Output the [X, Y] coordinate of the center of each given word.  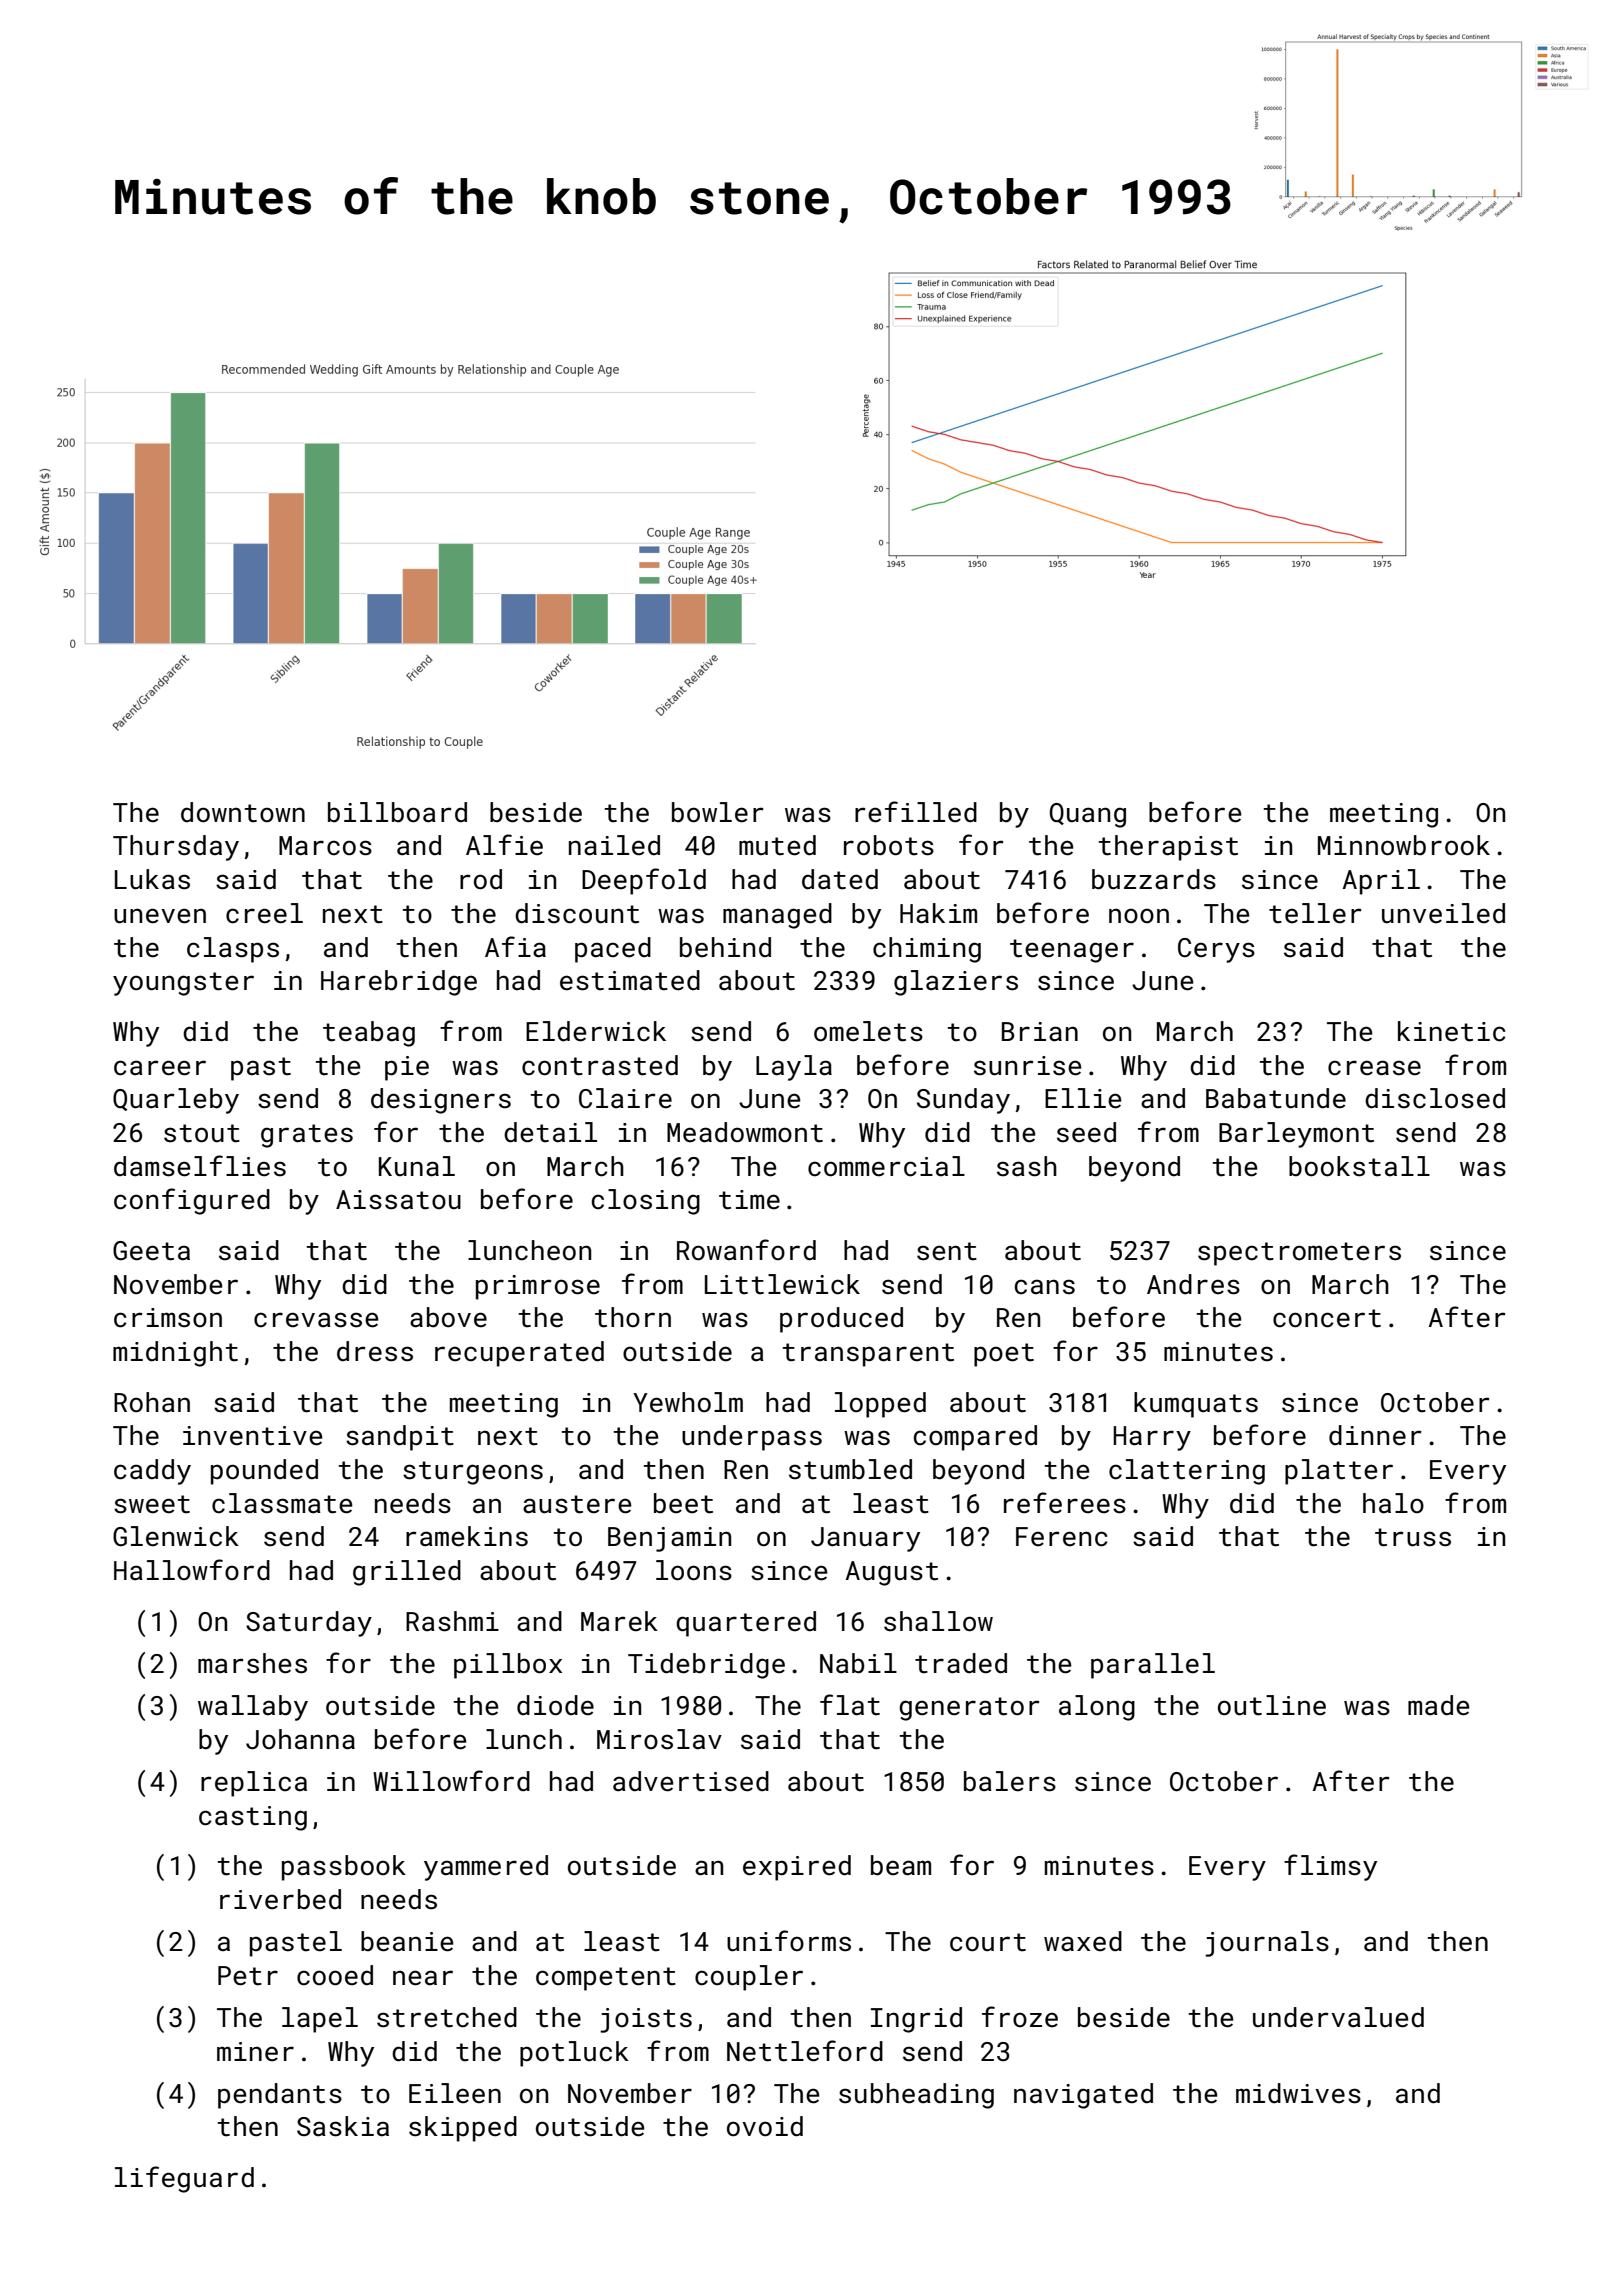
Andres [1193, 1284]
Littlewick [782, 1284]
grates [307, 1136]
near [423, 1978]
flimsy [1330, 1867]
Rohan [152, 1402]
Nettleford [805, 2051]
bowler [718, 812]
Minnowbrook [1404, 845]
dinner [1375, 1435]
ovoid [765, 2126]
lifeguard [184, 2179]
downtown [243, 812]
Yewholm [688, 1402]
